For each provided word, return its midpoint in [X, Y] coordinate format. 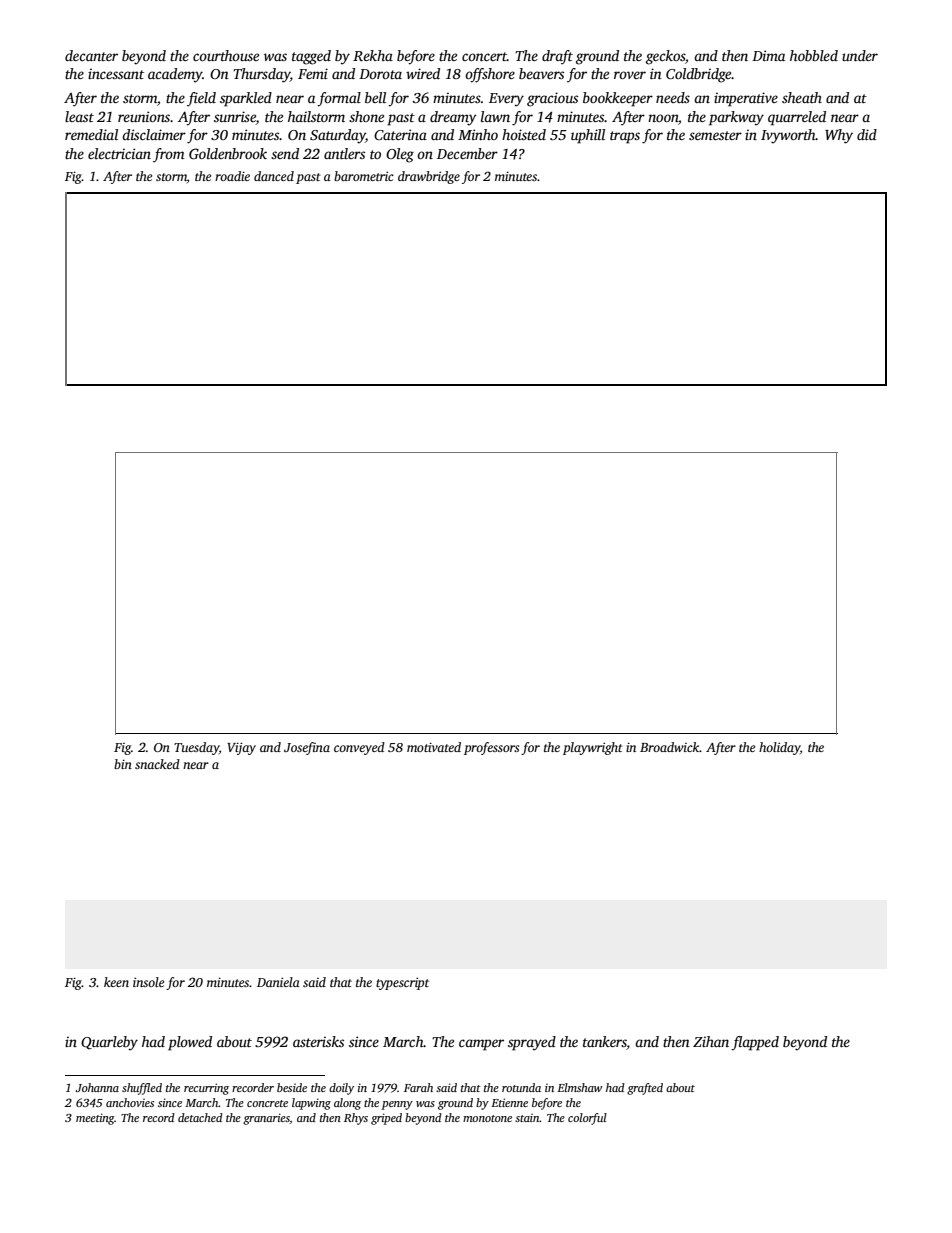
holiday [779, 748]
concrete [267, 1103]
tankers [605, 1043]
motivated [434, 747]
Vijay [241, 748]
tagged [311, 57]
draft [557, 57]
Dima [768, 55]
